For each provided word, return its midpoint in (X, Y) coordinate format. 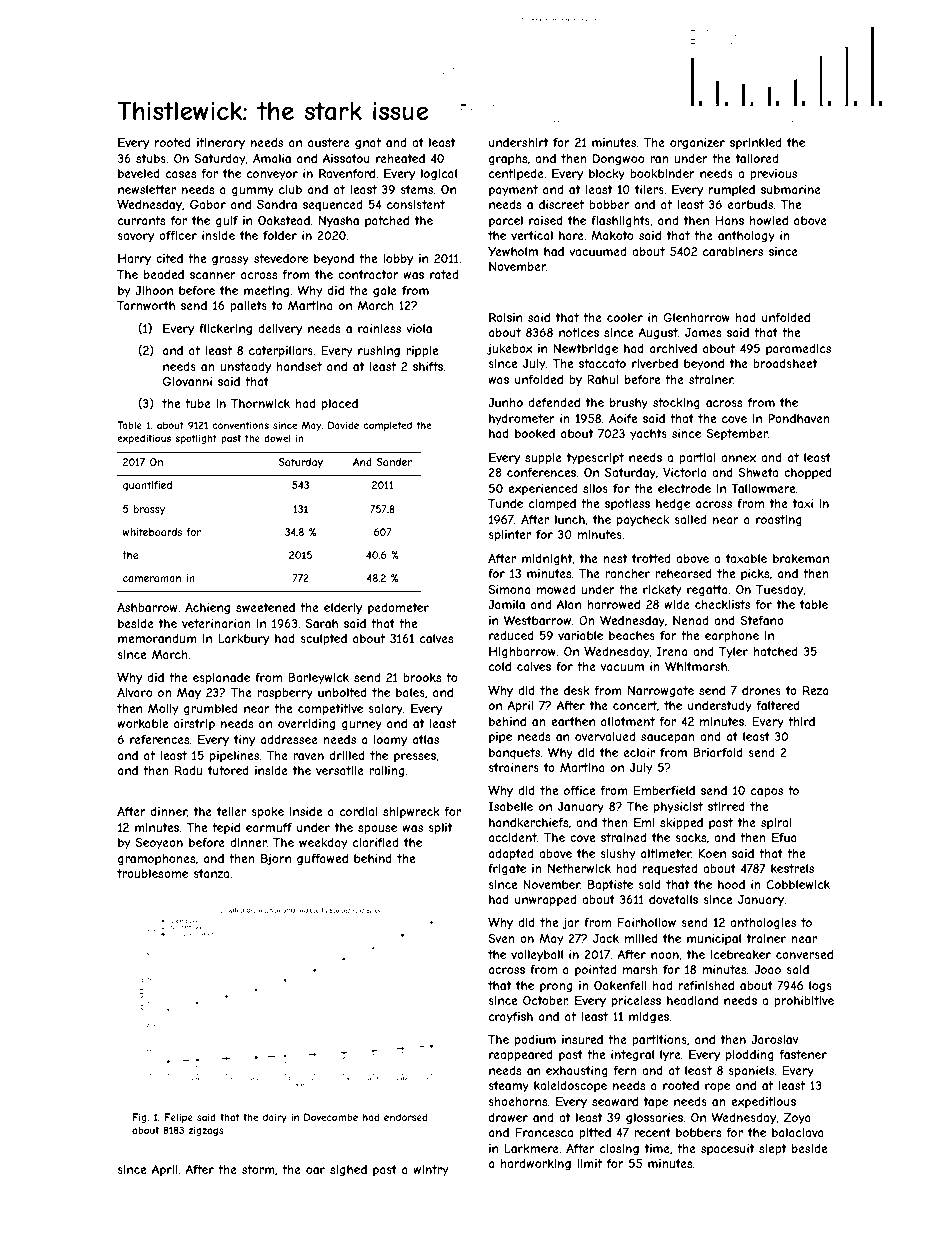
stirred (726, 806)
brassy (149, 510)
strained (623, 837)
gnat (368, 144)
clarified (375, 842)
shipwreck (411, 813)
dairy (275, 1118)
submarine (791, 189)
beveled (139, 173)
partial (697, 459)
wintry (430, 1171)
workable (142, 723)
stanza (211, 873)
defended (554, 402)
